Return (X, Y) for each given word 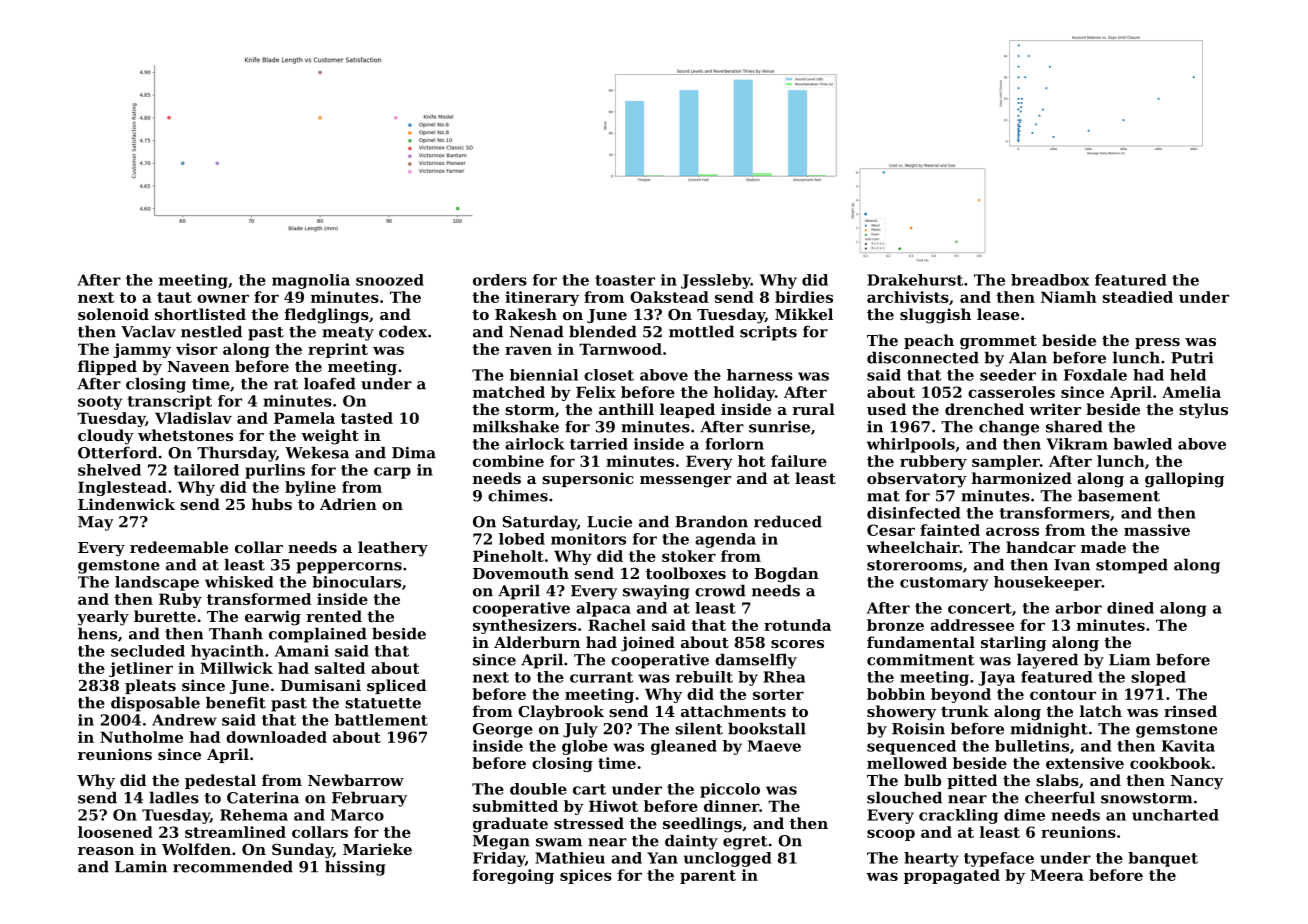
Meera (1057, 875)
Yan (662, 858)
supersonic (588, 479)
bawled (1142, 444)
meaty (348, 334)
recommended (233, 866)
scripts (768, 333)
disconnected (923, 357)
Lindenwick (126, 504)
